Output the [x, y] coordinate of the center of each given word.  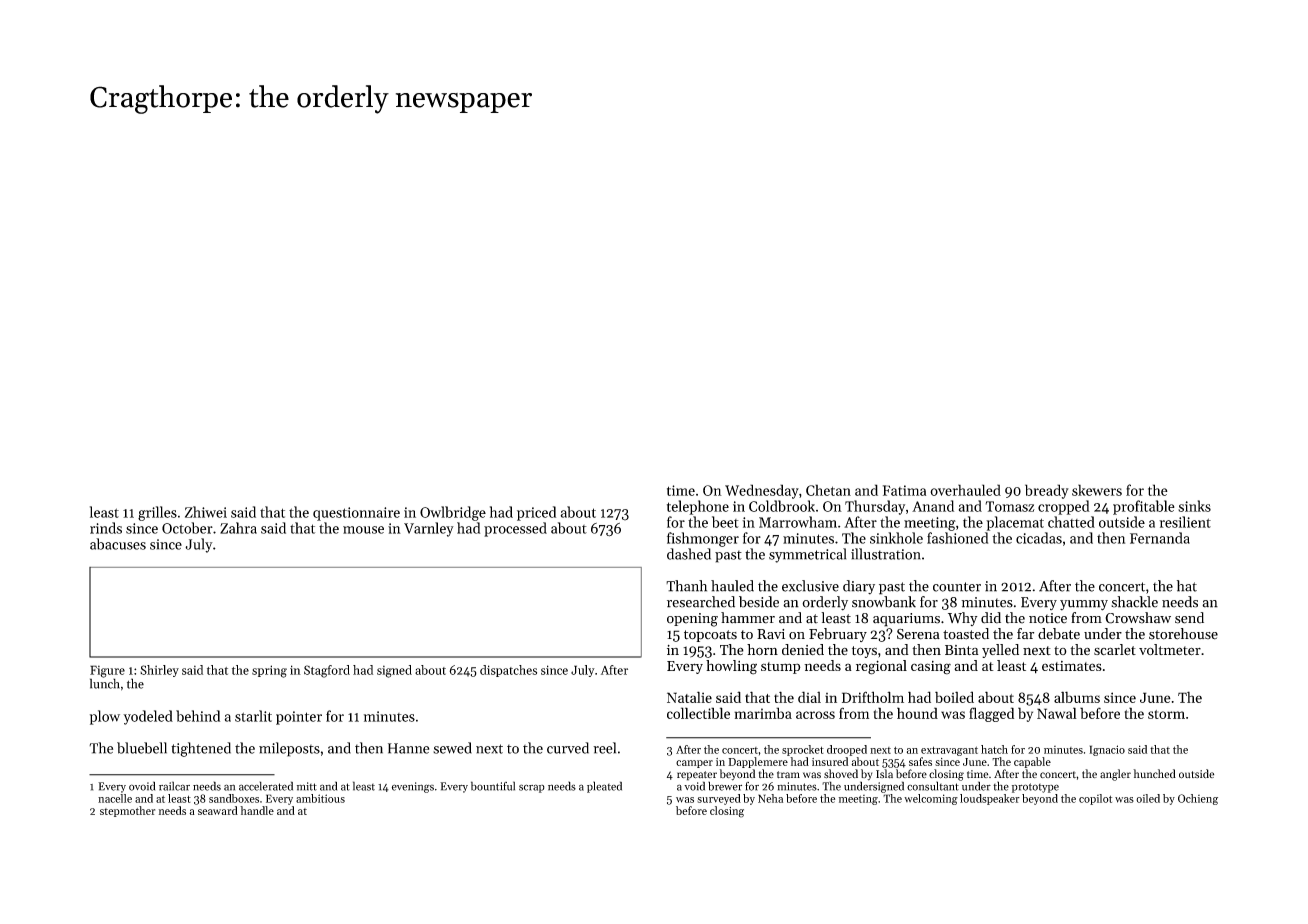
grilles [157, 513]
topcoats [710, 636]
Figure [107, 671]
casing [931, 668]
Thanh [686, 586]
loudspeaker [990, 799]
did [991, 618]
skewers [1097, 490]
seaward [218, 810]
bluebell [142, 748]
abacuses [118, 544]
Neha [770, 798]
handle [257, 810]
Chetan [828, 490]
